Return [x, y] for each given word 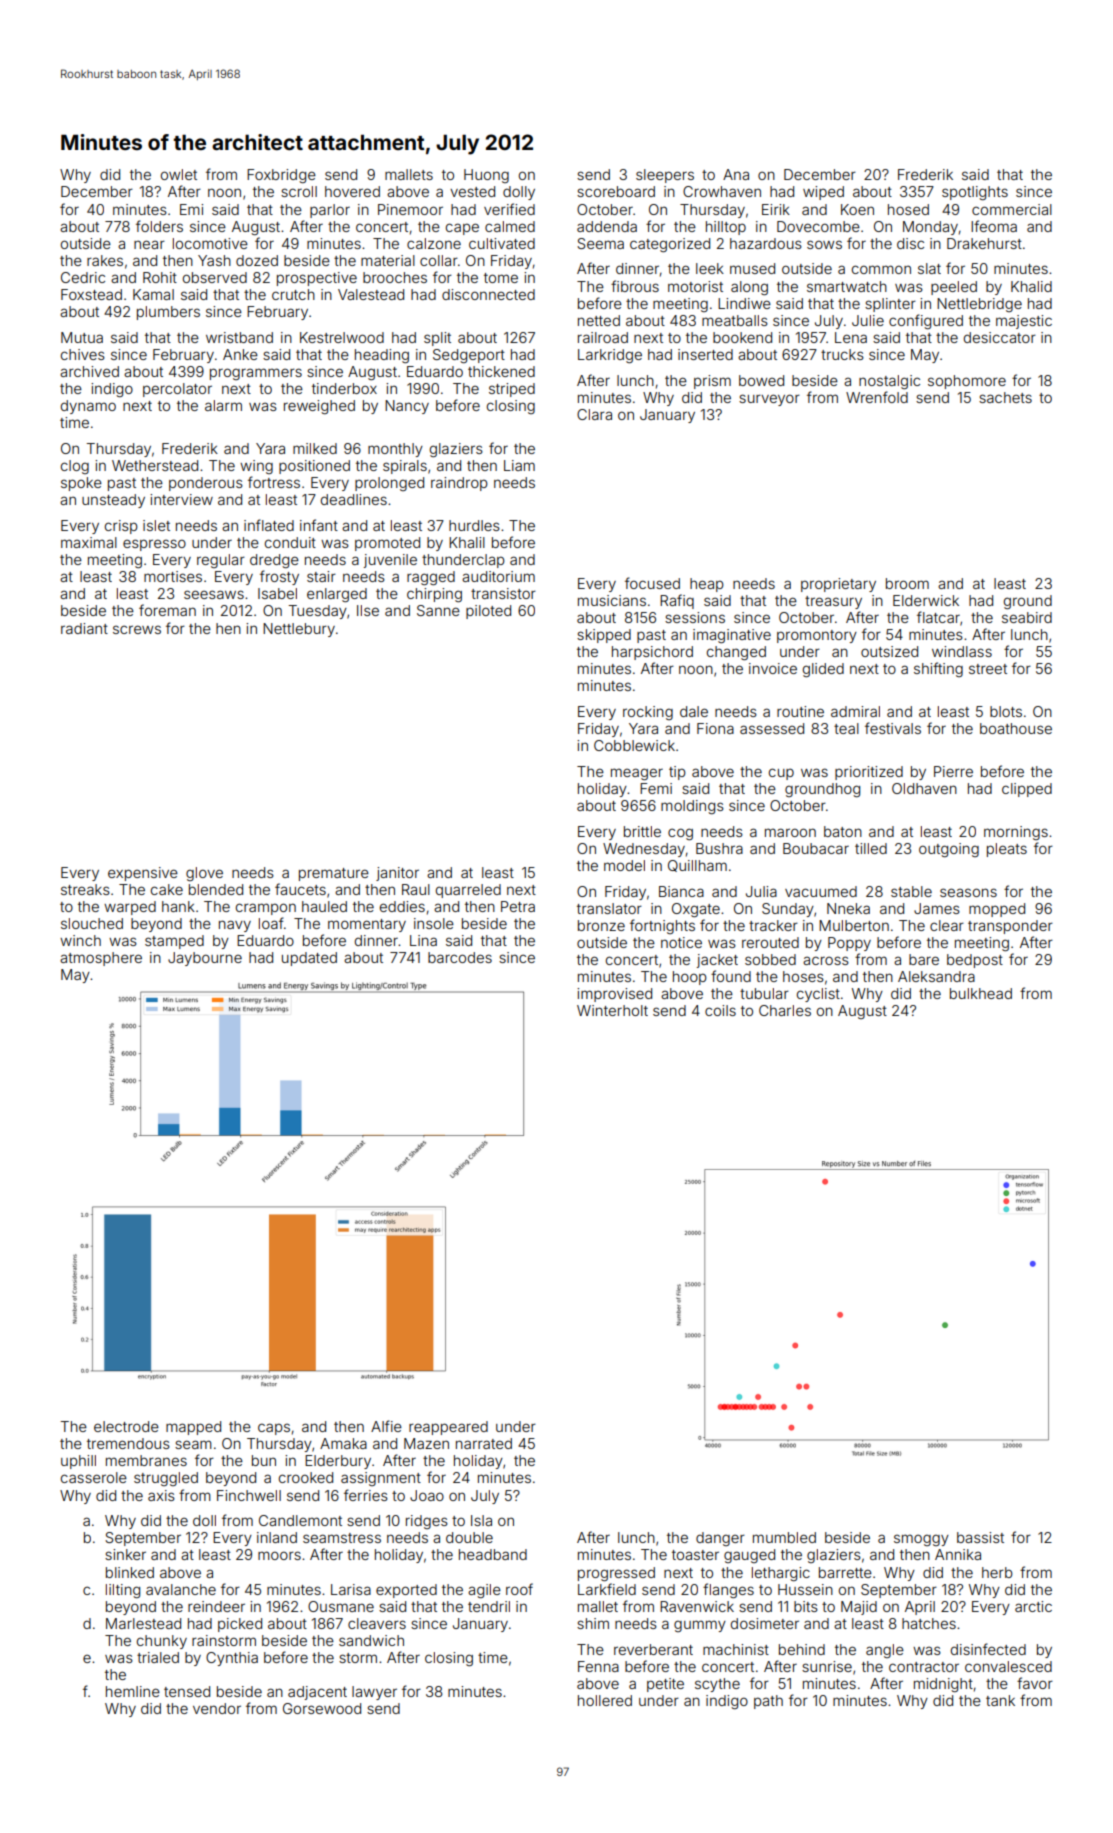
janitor [397, 874]
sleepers [665, 176]
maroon [790, 832]
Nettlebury [299, 630]
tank [1000, 1700]
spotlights [975, 193]
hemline [133, 1691]
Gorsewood [322, 1708]
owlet [179, 174]
